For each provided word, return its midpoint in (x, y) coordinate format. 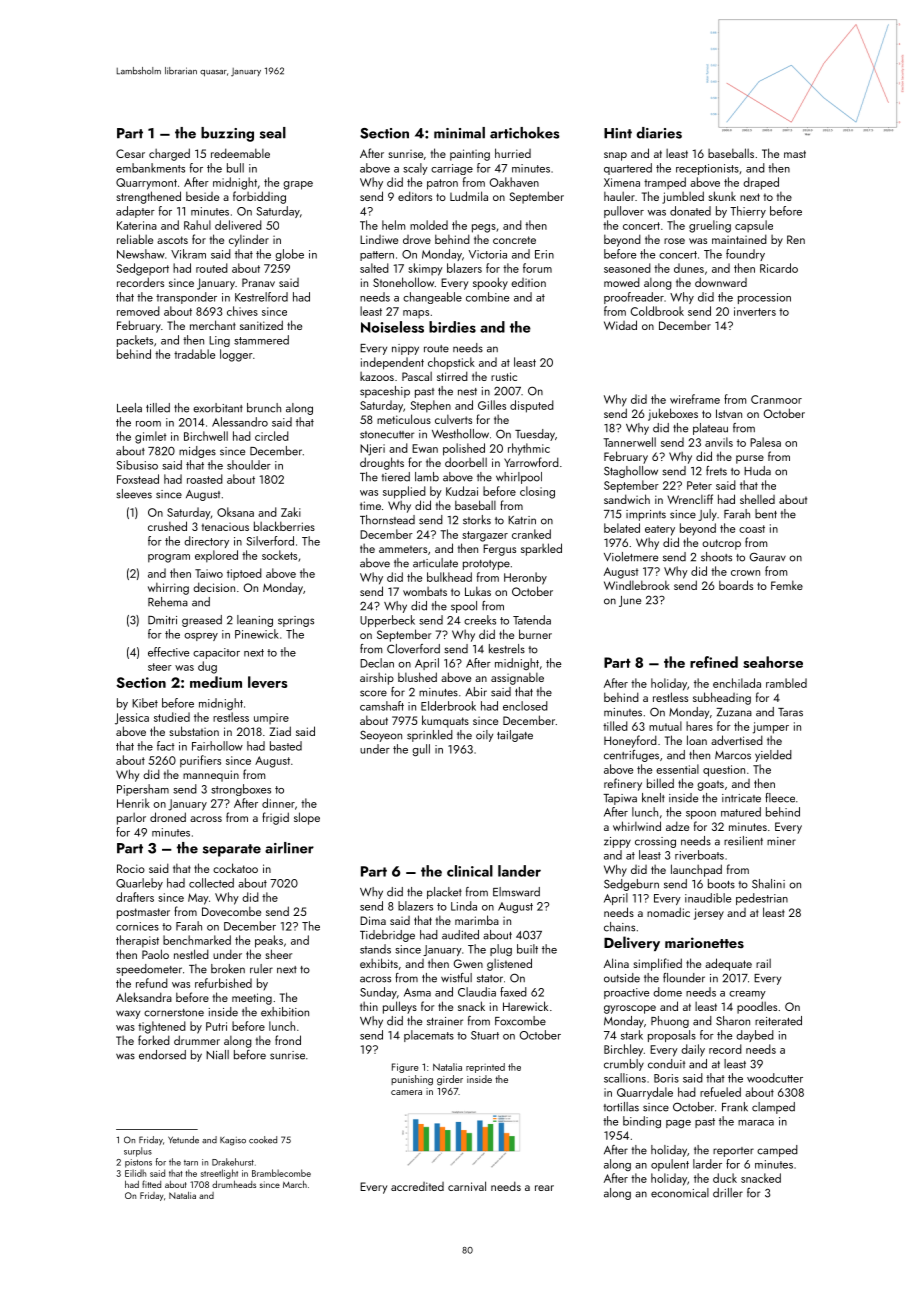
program (169, 558)
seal (273, 133)
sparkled (541, 549)
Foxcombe (520, 1021)
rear (544, 1188)
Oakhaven (514, 182)
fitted (151, 1184)
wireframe (695, 399)
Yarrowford (531, 462)
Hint (618, 133)
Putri (216, 1026)
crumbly (624, 1065)
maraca (756, 1123)
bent (766, 514)
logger (236, 355)
